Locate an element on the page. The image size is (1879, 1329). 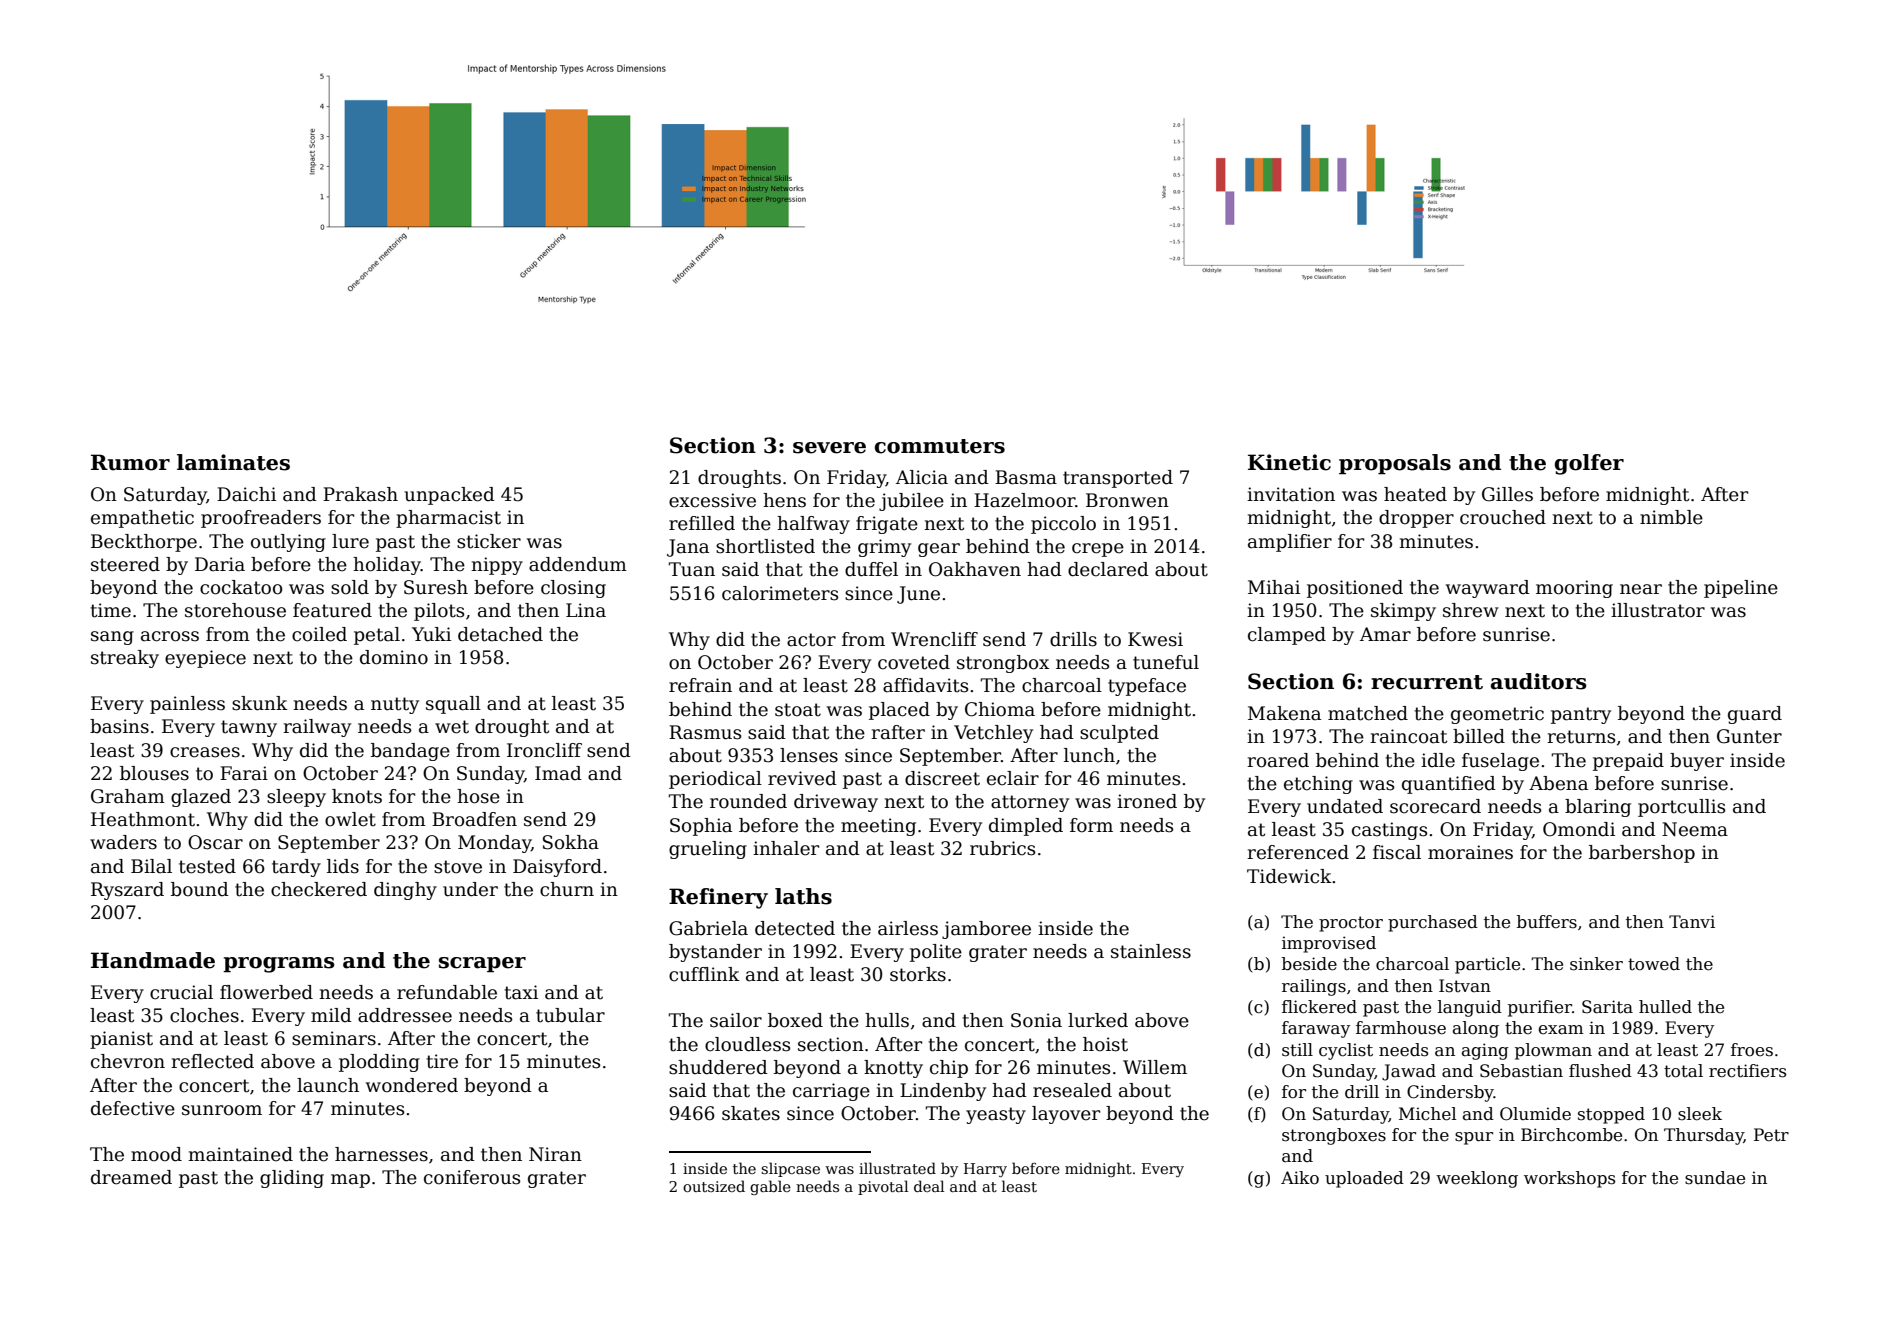
Daria is located at coordinates (220, 564).
